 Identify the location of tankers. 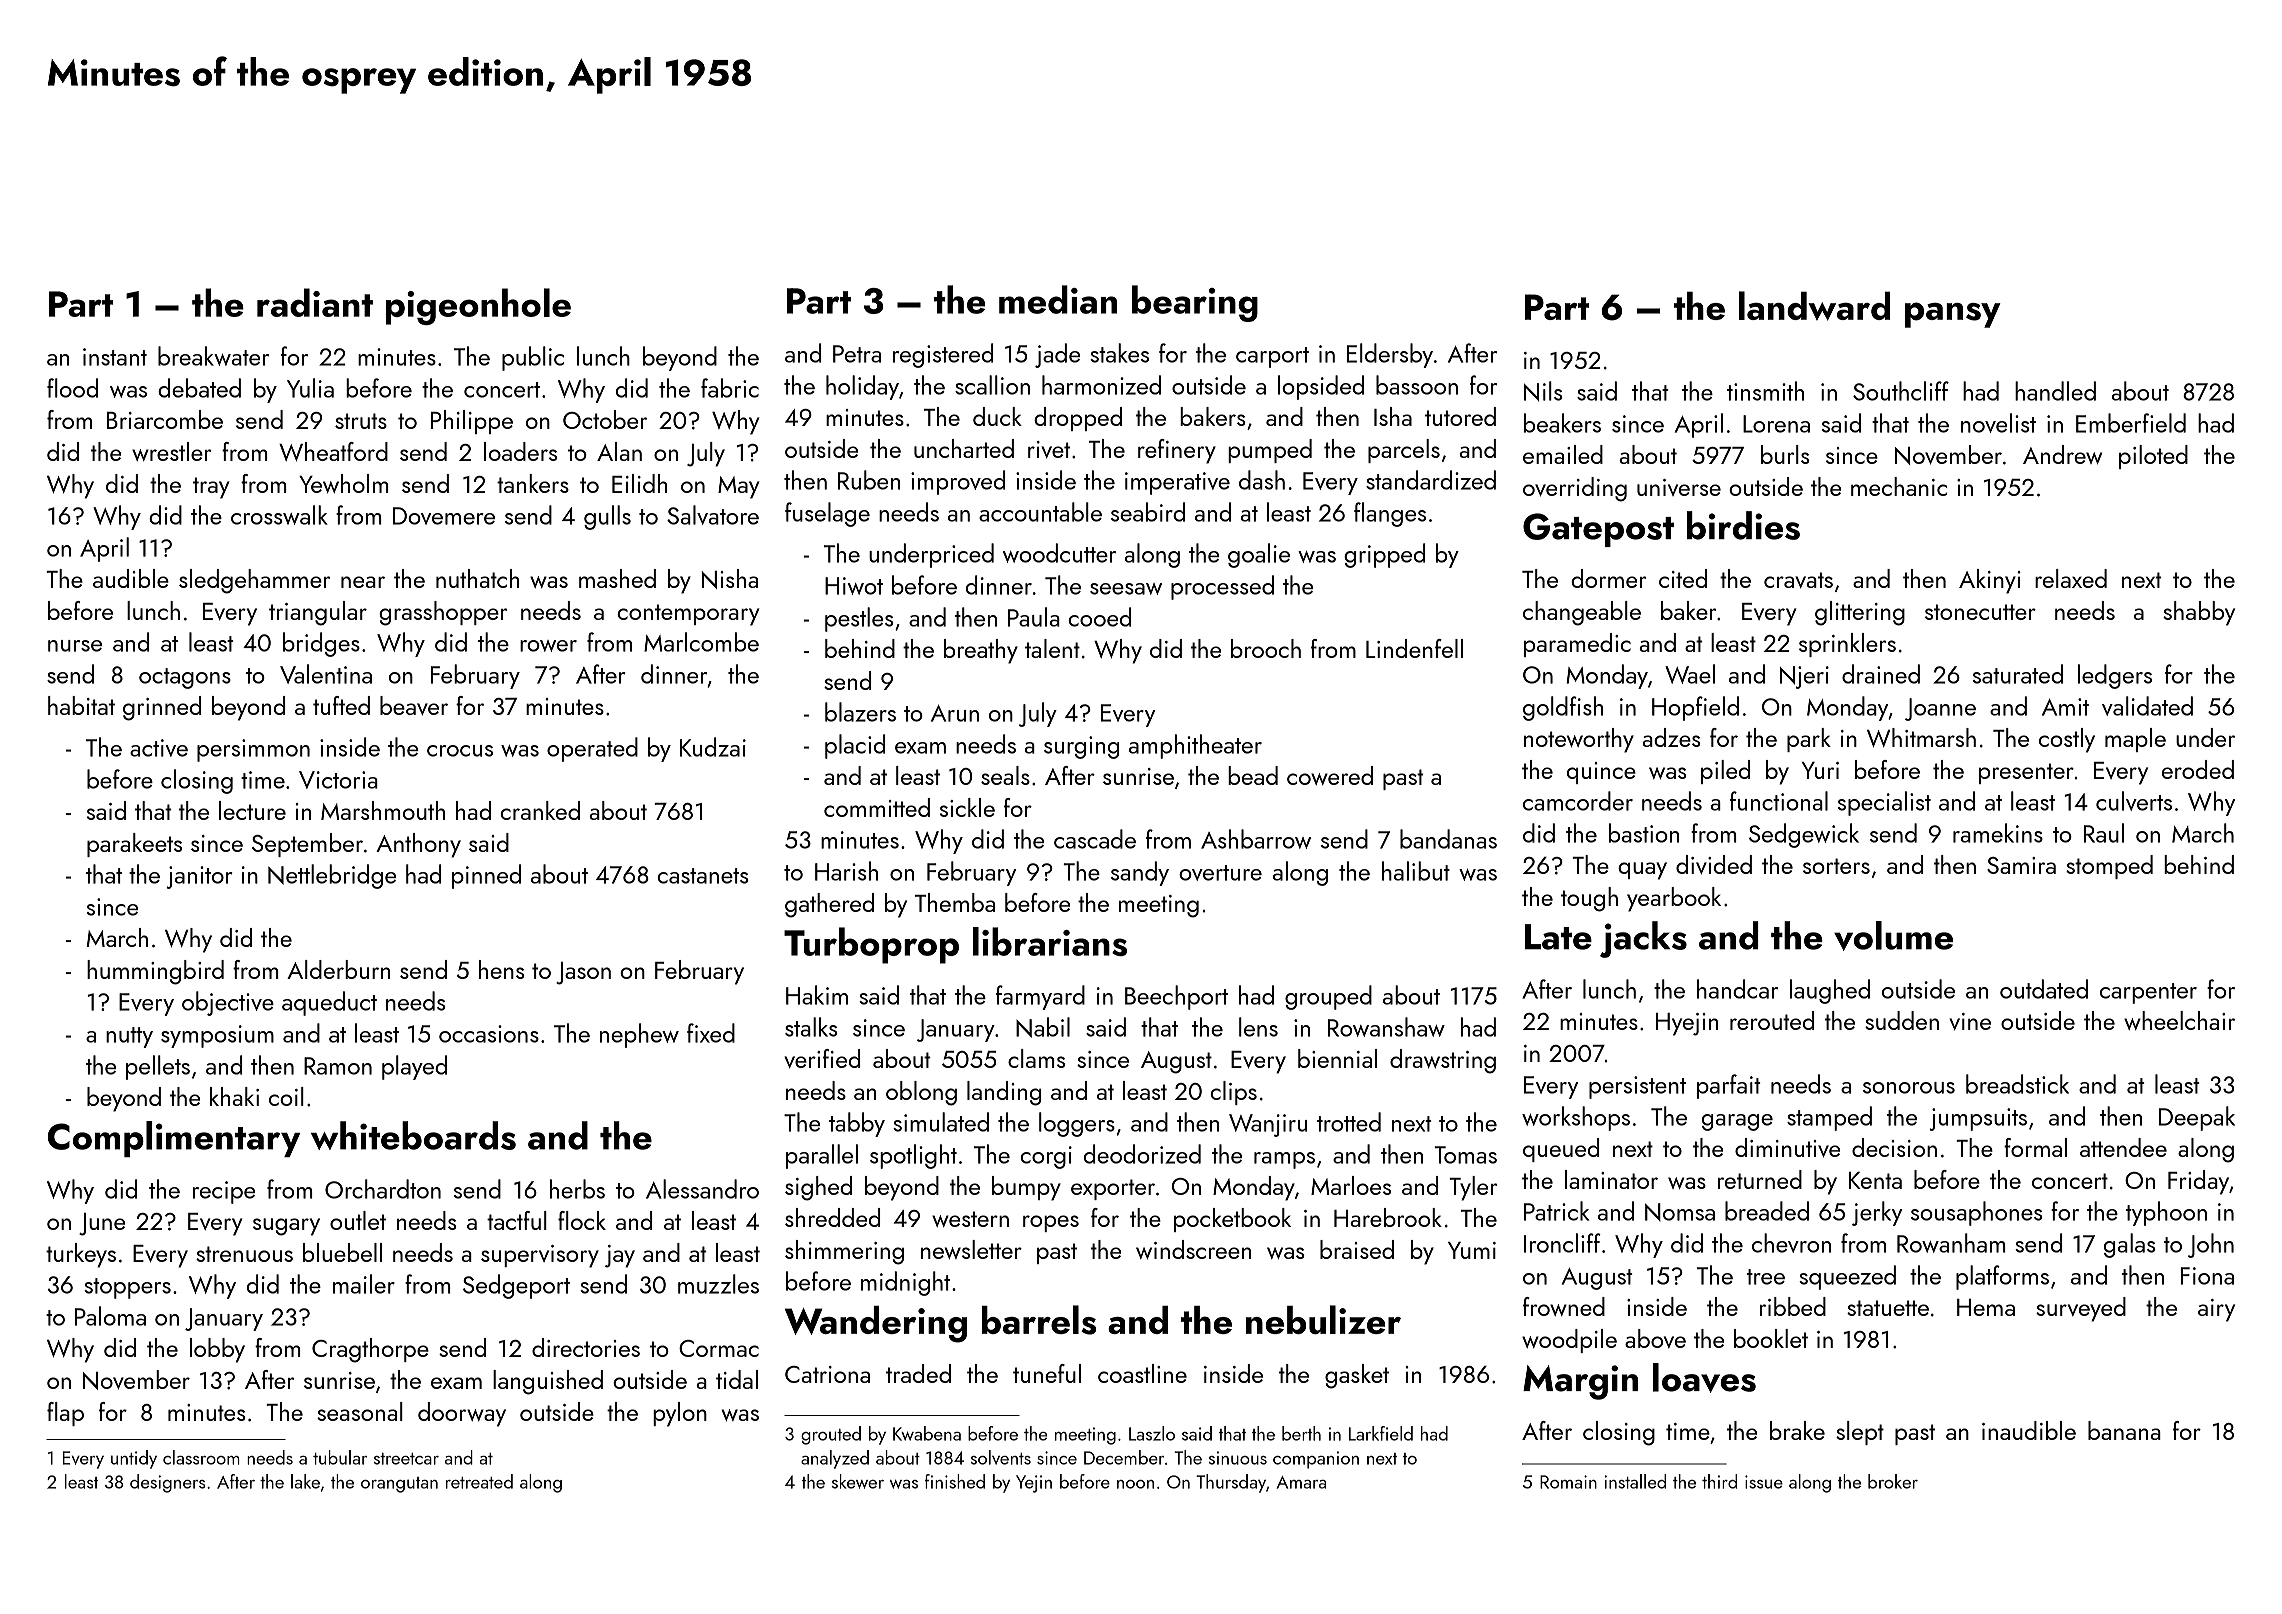
(533, 483).
